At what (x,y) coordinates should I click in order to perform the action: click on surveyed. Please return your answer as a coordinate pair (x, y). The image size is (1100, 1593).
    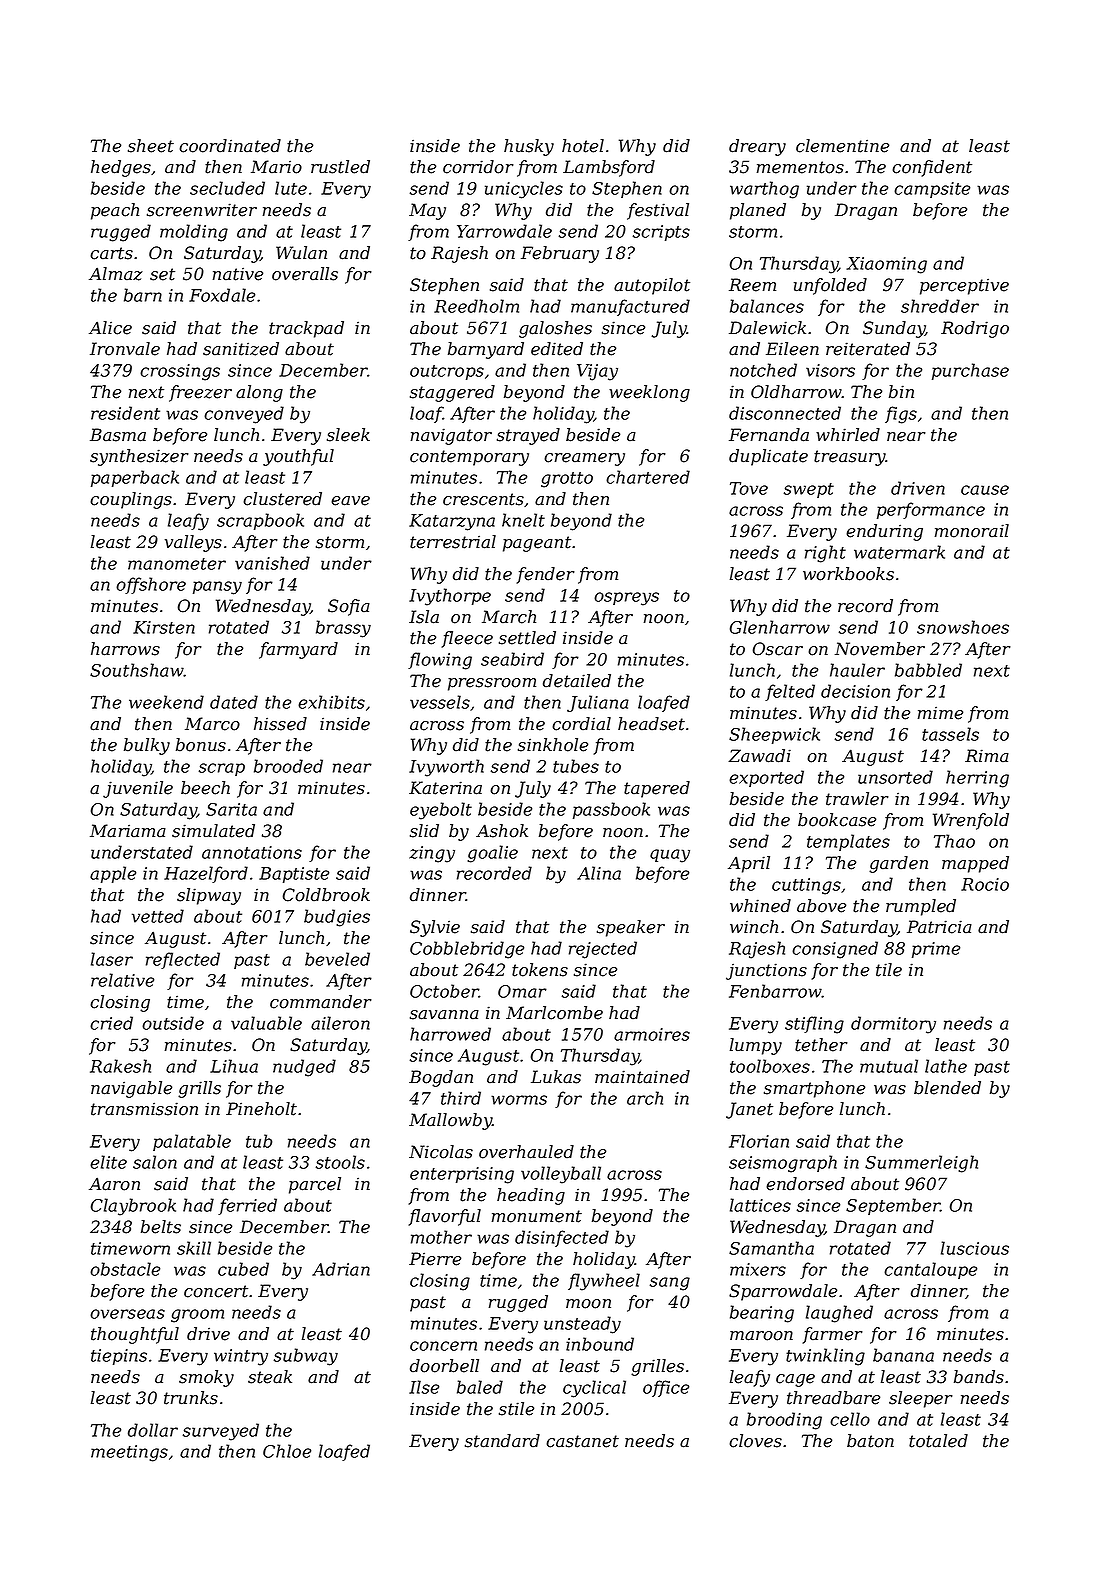
    Looking at the image, I should click on (221, 1432).
